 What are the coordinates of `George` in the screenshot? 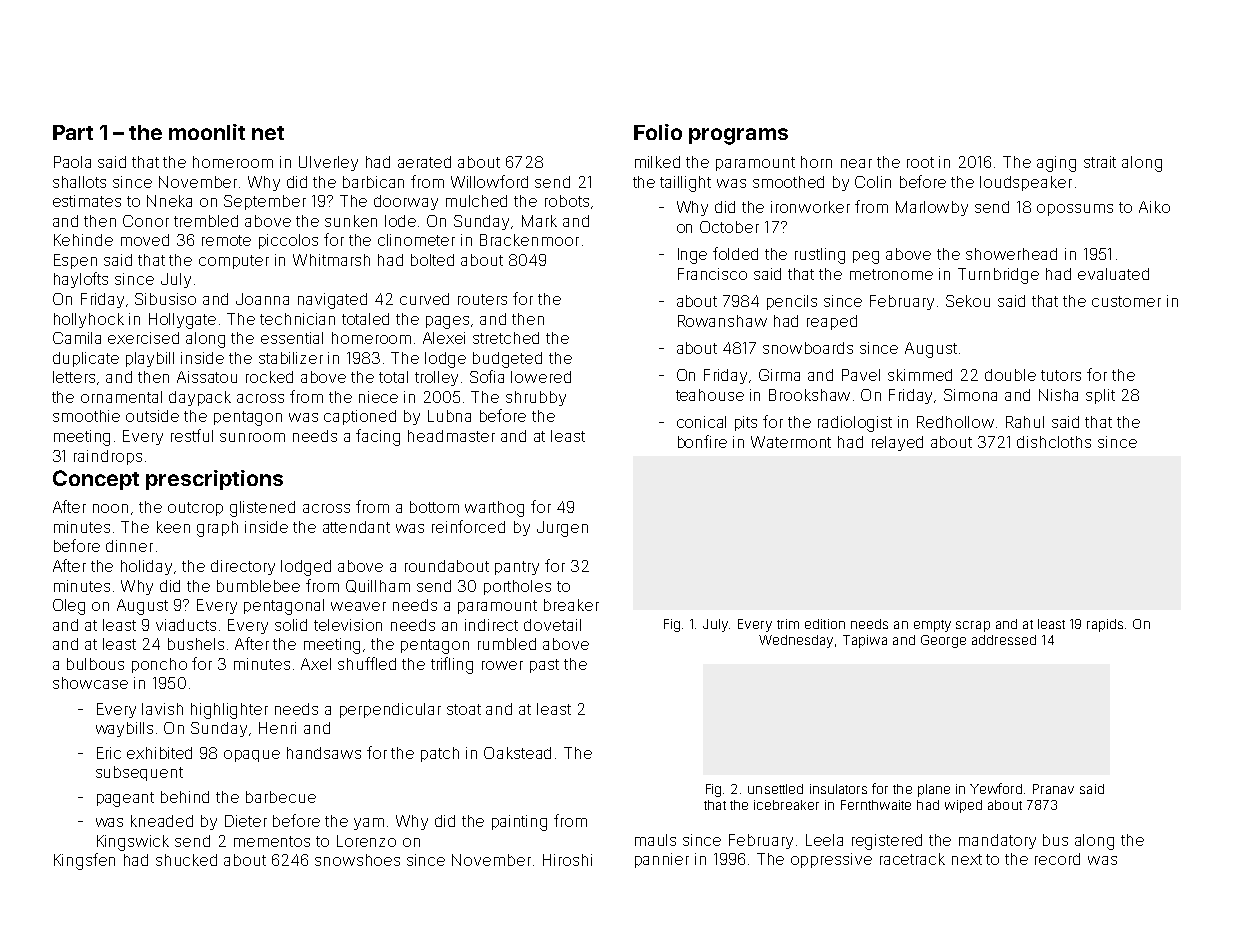 It's located at (943, 641).
